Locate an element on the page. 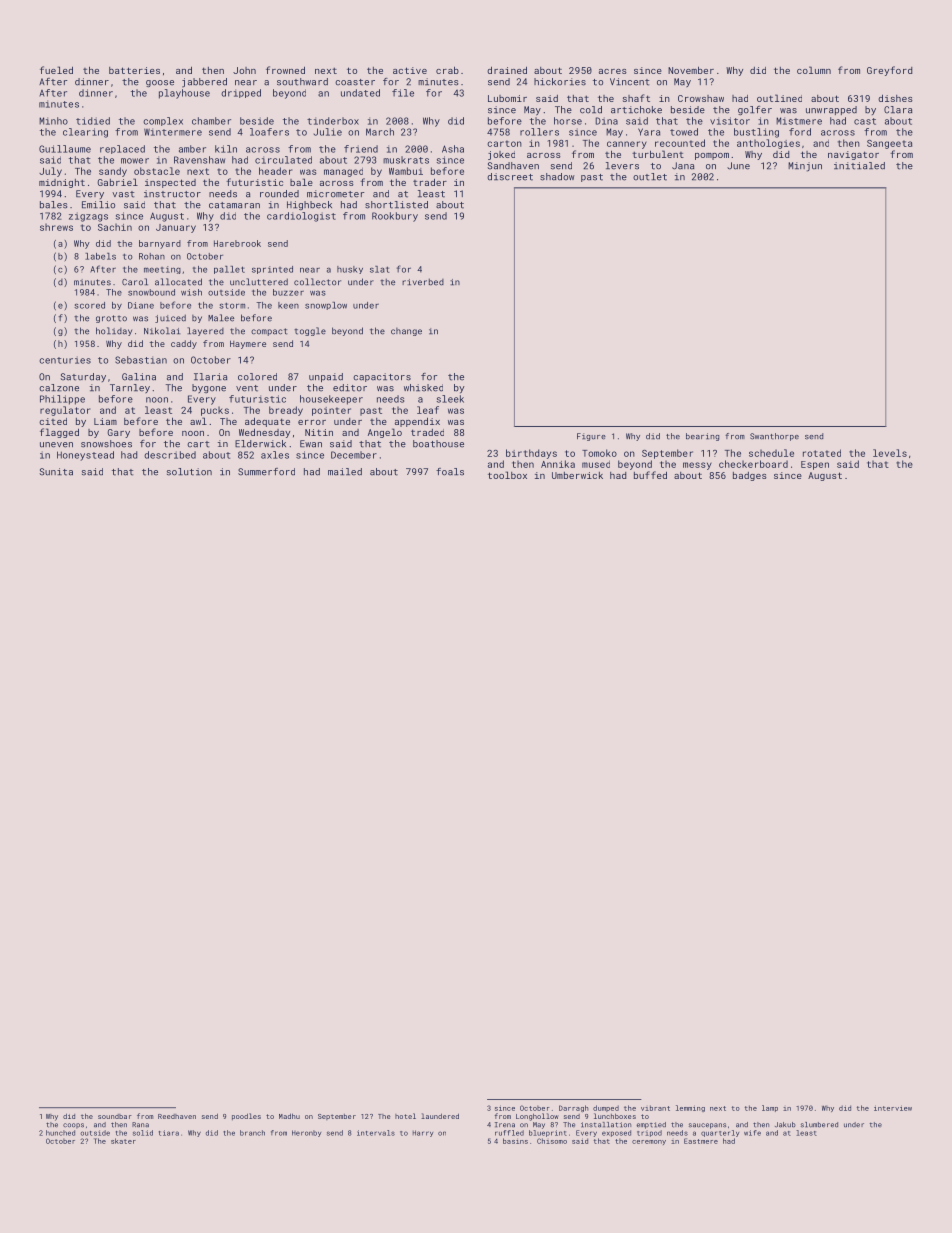 This document has width=952, height=1233. Darragh is located at coordinates (573, 1108).
